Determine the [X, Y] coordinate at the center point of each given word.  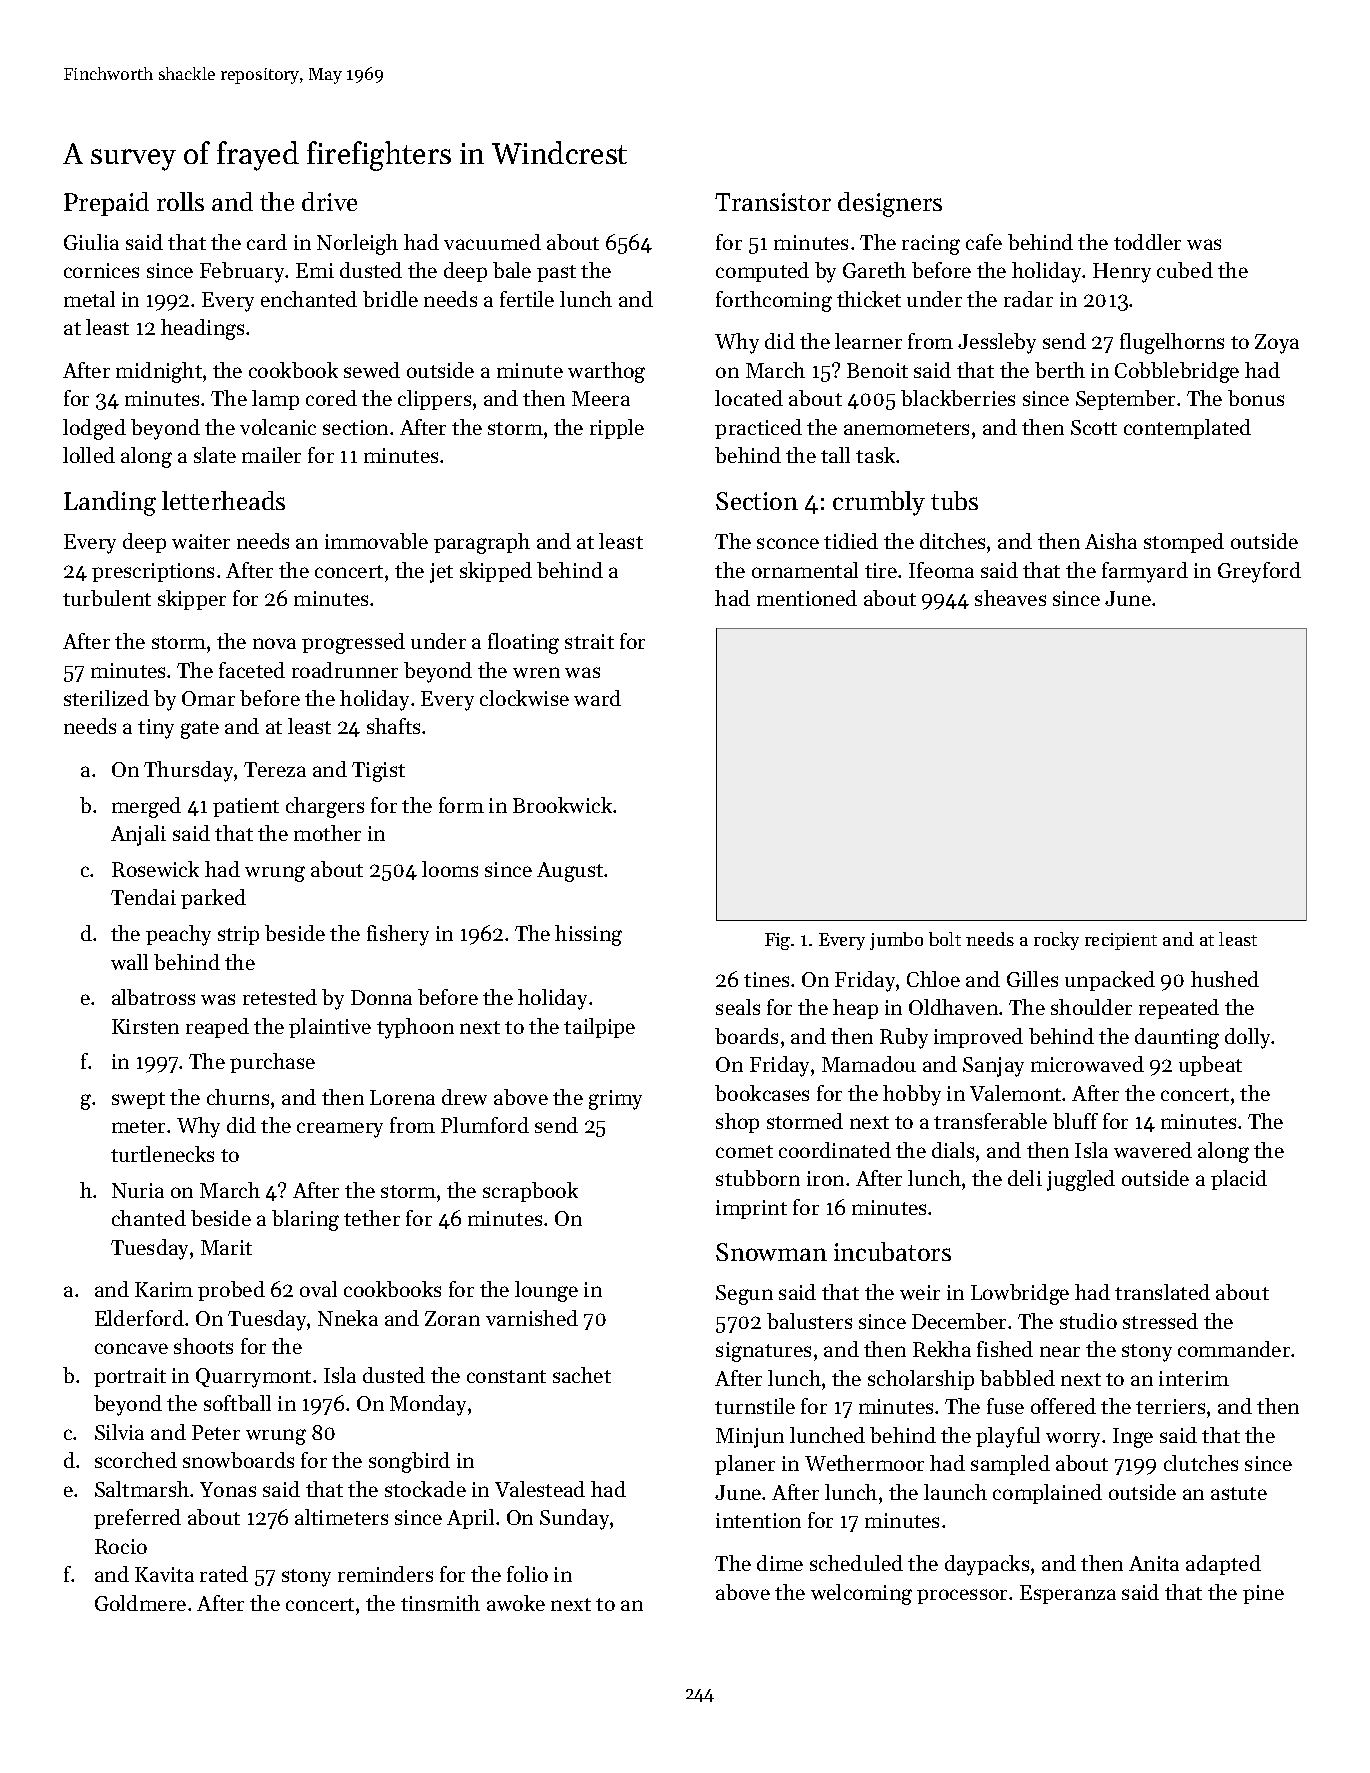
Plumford [485, 1125]
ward [597, 698]
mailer [271, 455]
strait [589, 641]
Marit [226, 1247]
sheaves [1010, 598]
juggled [1081, 1180]
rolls [180, 201]
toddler [1147, 242]
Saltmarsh [142, 1489]
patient [246, 807]
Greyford [1259, 572]
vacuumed [492, 242]
